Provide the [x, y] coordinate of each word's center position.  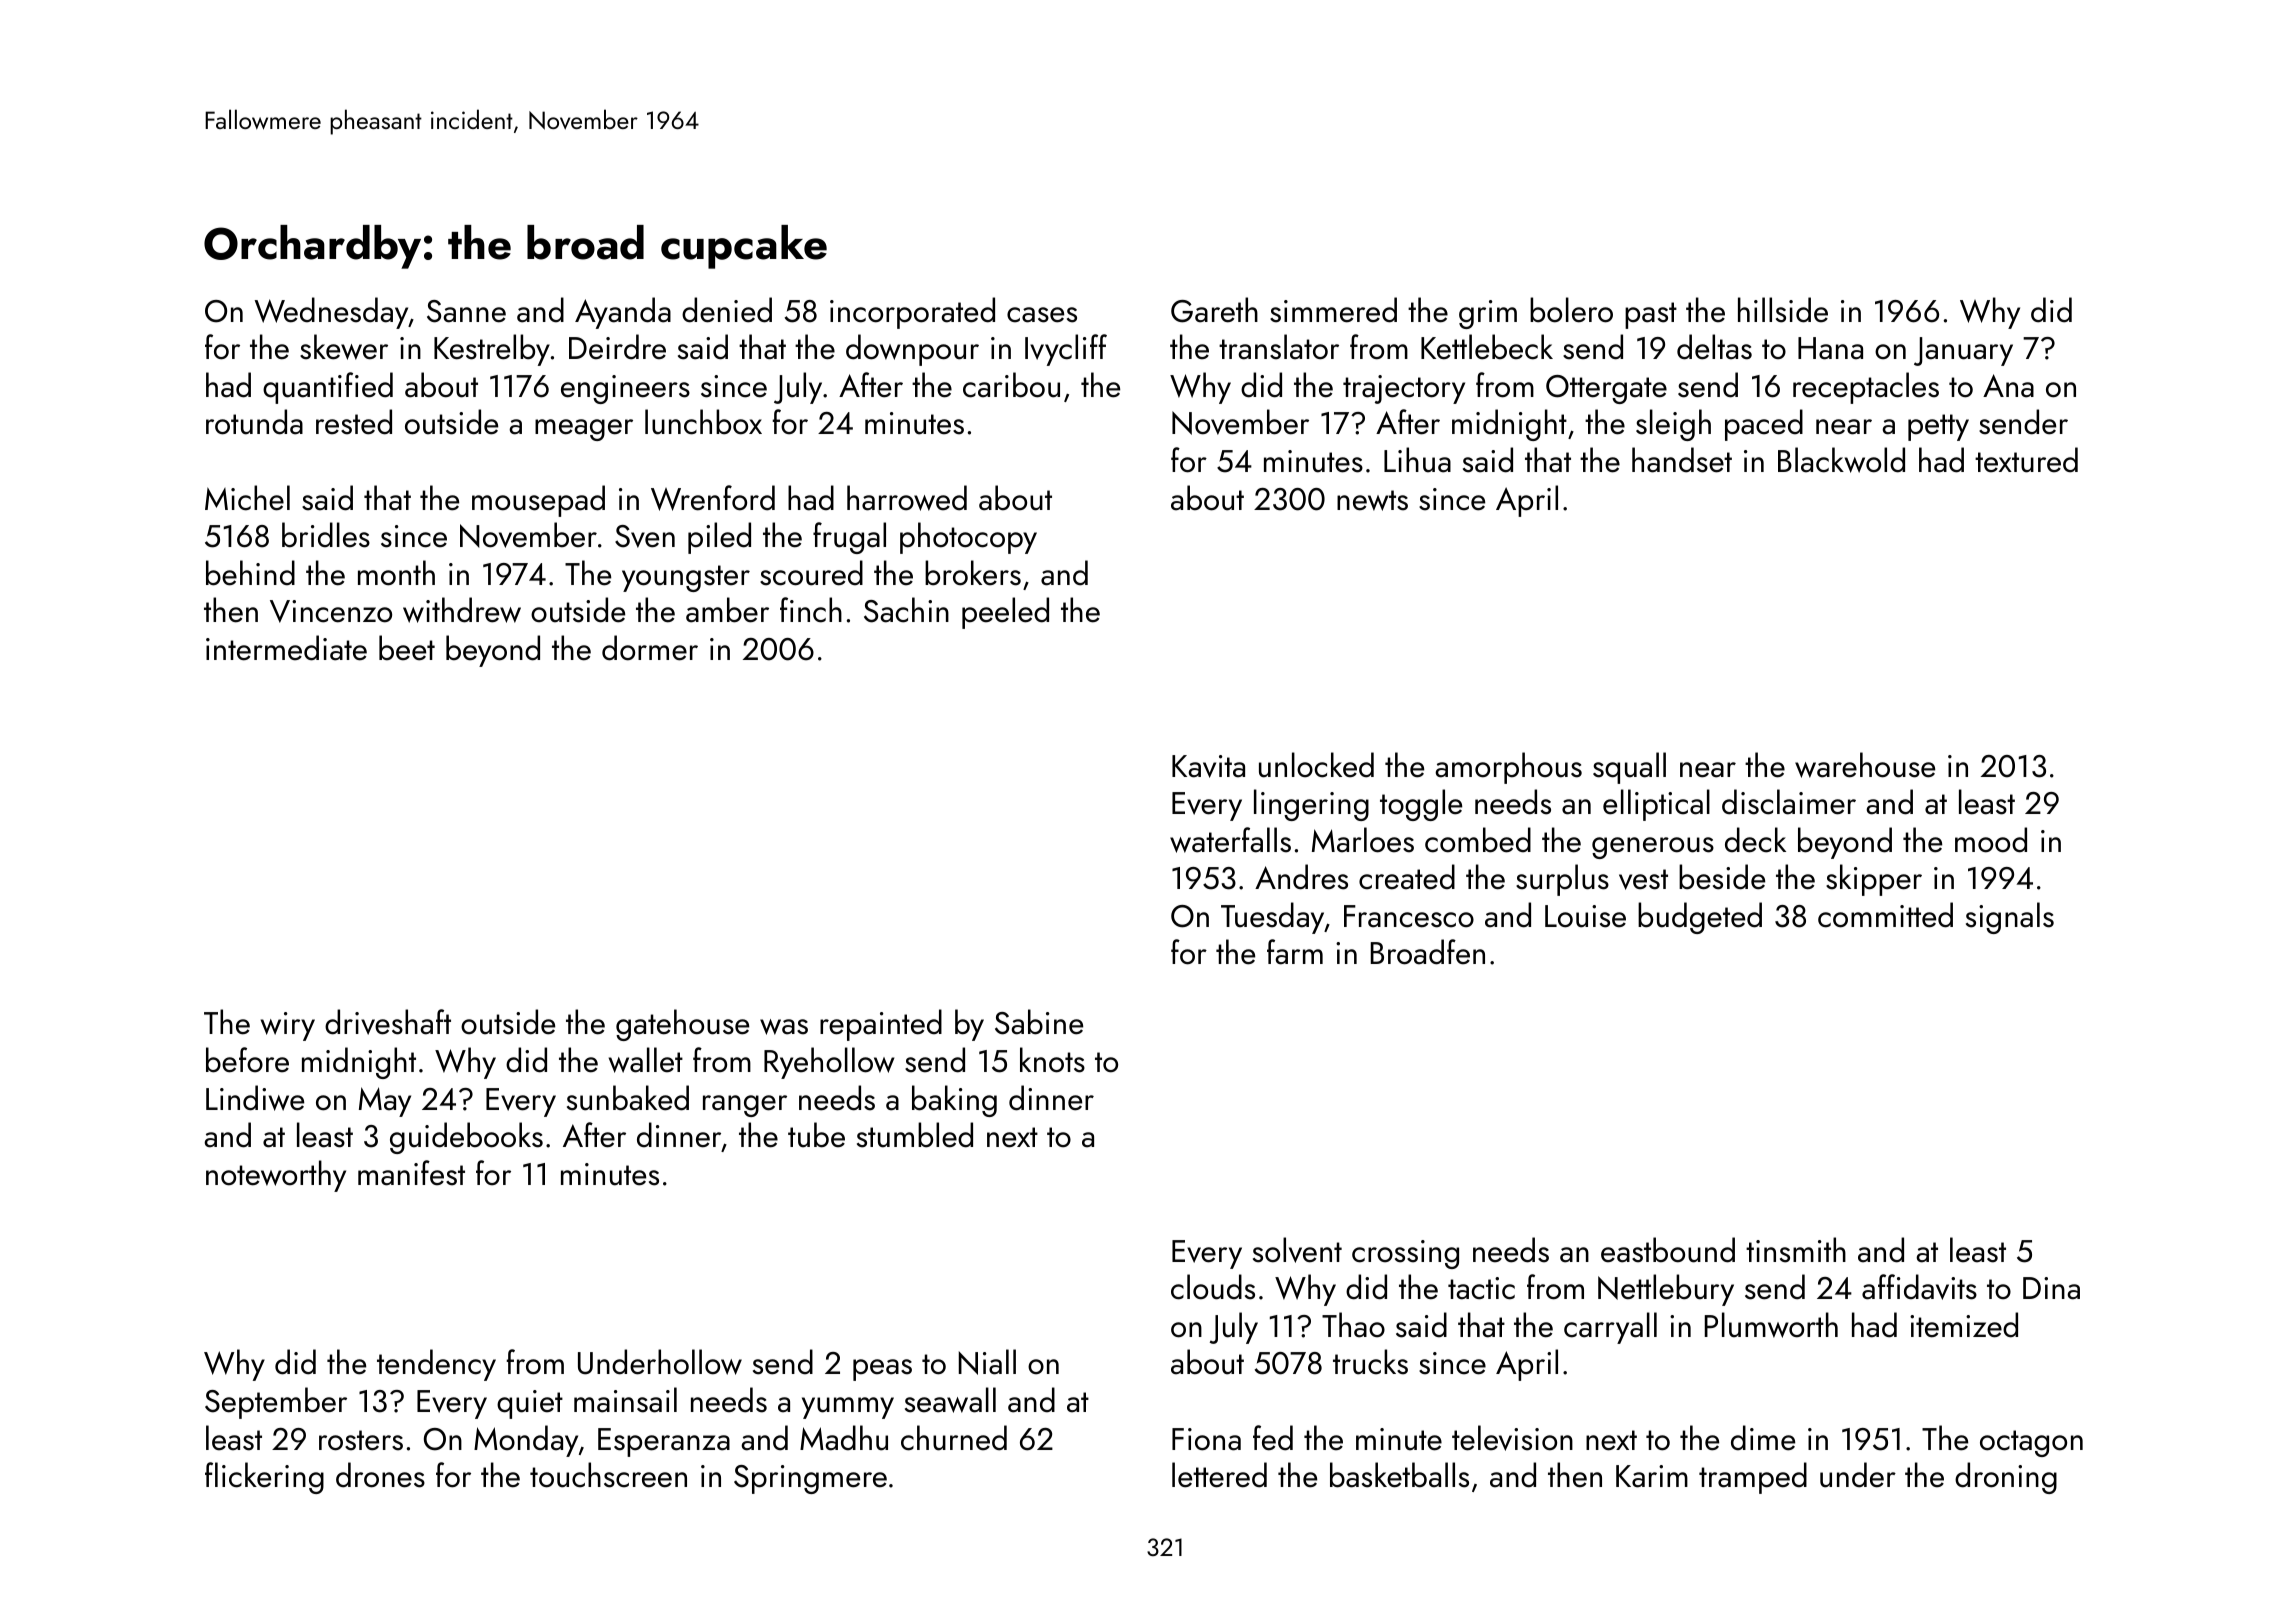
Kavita [1208, 766]
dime [1763, 1438]
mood [1991, 840]
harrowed [907, 498]
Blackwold [1841, 460]
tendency [436, 1365]
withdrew [462, 610]
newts [1372, 500]
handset [1682, 460]
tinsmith [1796, 1250]
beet [407, 648]
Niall [987, 1362]
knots [1052, 1060]
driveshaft [388, 1022]
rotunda [254, 422]
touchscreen [608, 1475]
